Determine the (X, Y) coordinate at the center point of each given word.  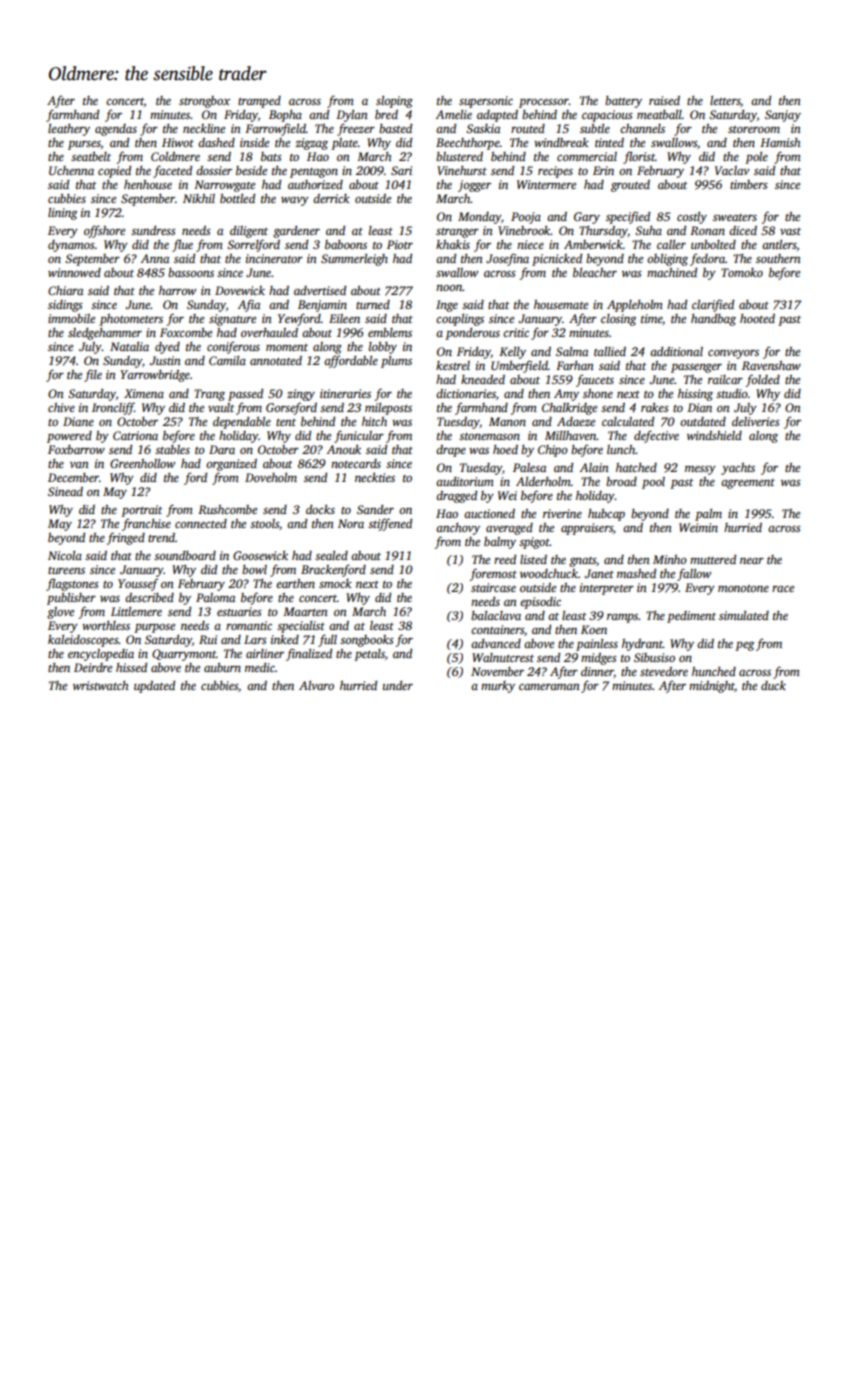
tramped (259, 102)
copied (114, 172)
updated (154, 687)
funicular (359, 436)
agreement (748, 484)
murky (498, 687)
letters (725, 101)
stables (172, 449)
